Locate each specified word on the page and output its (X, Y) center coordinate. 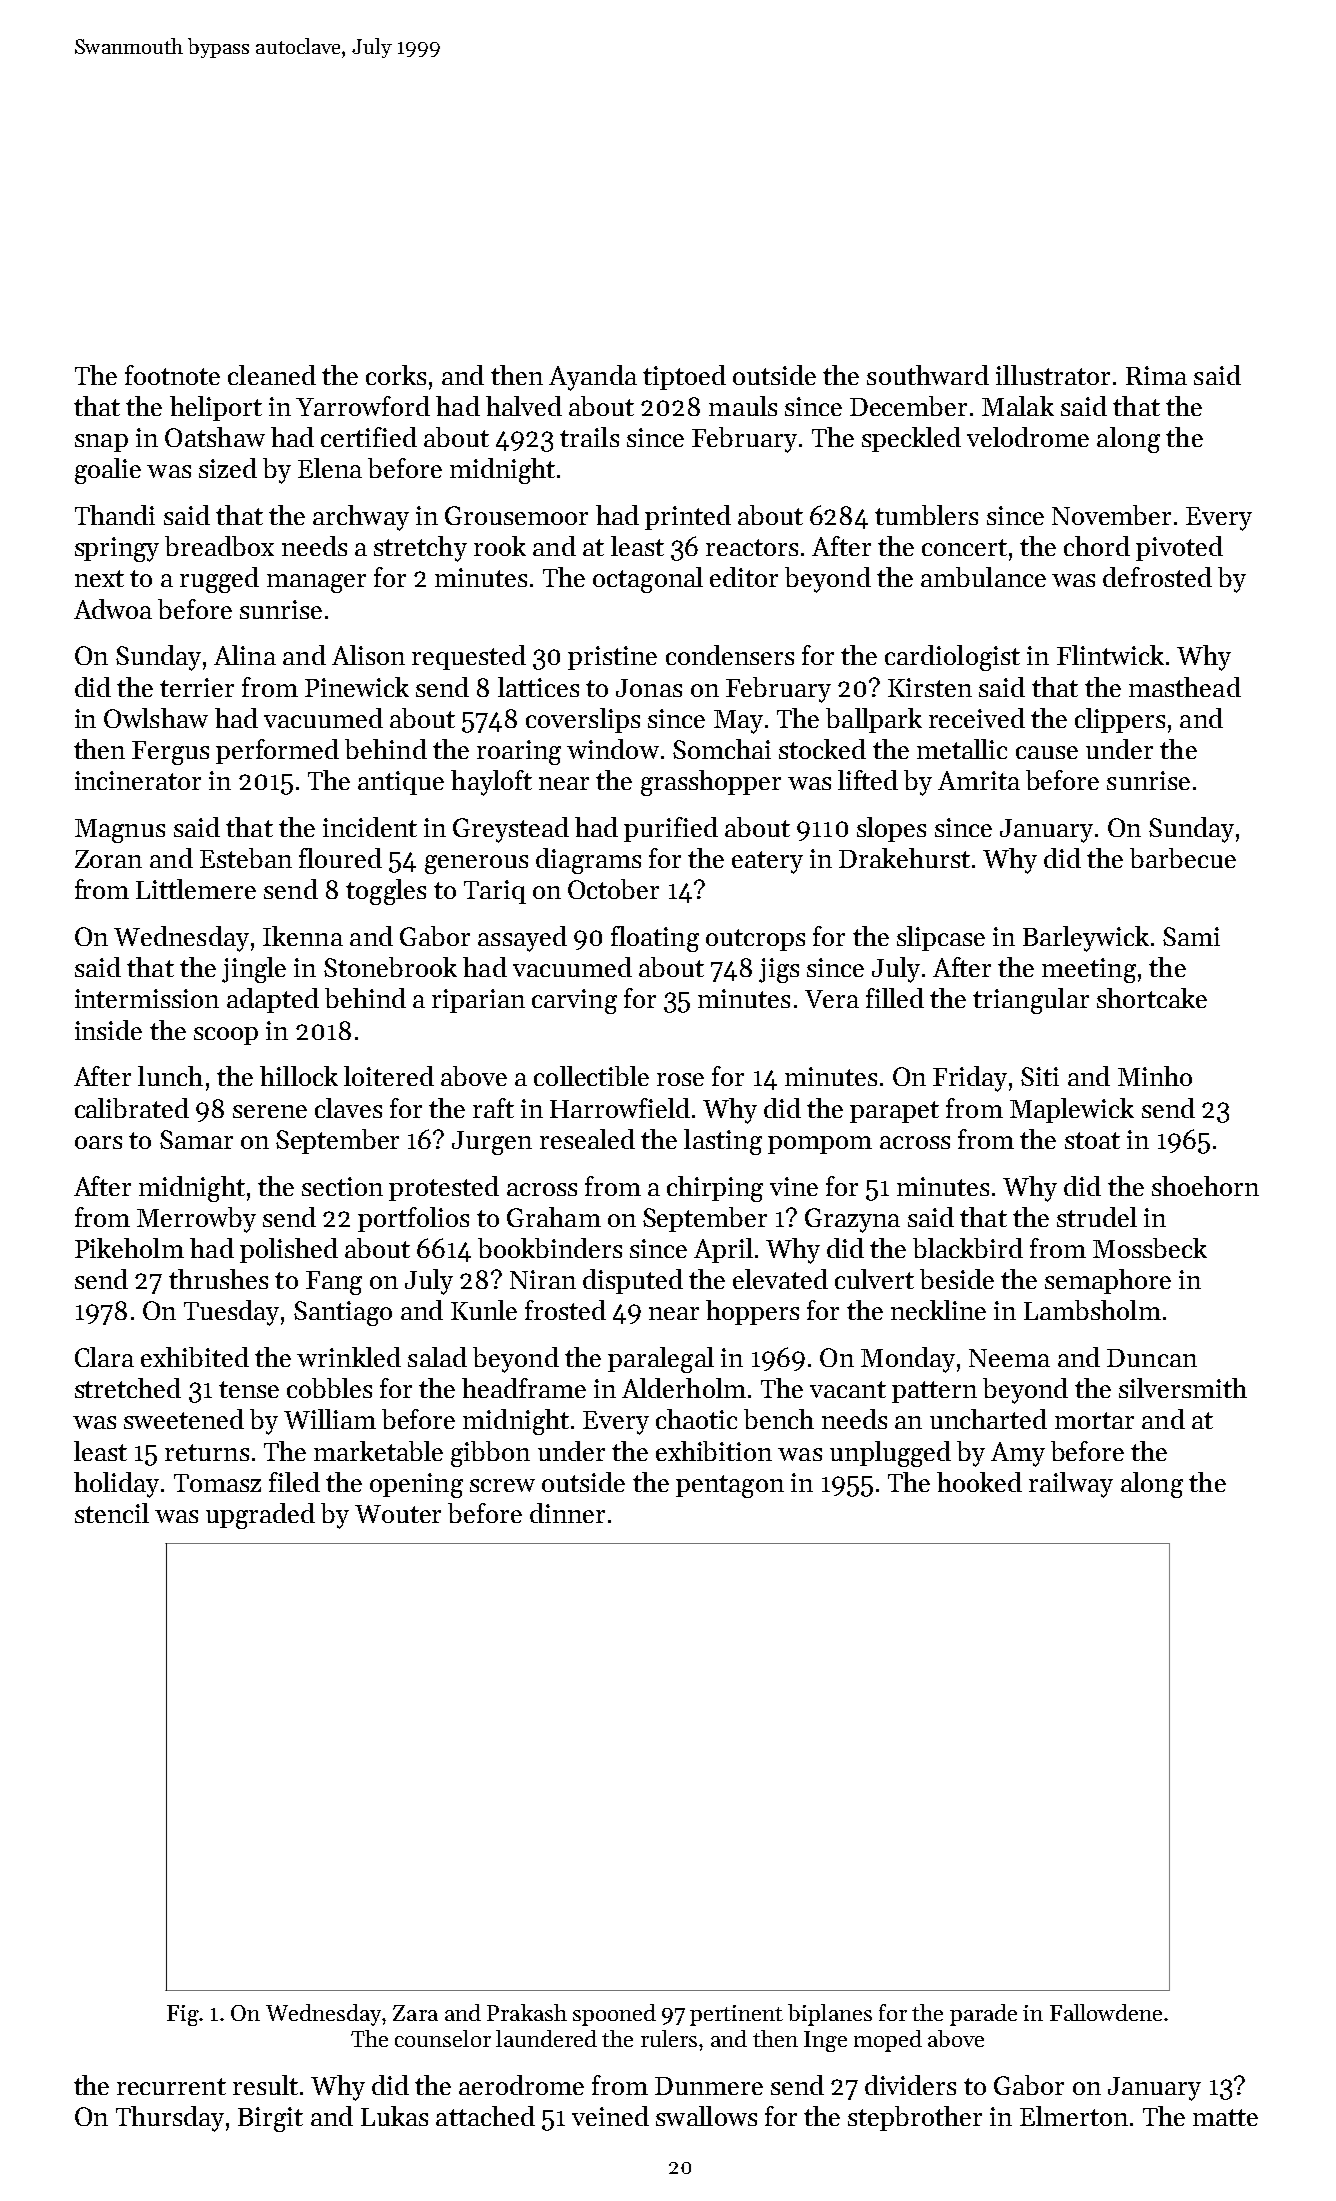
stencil (112, 1513)
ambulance (983, 577)
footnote (172, 375)
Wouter (398, 1514)
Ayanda (593, 378)
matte (1225, 2117)
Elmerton (1074, 2116)
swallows (706, 2116)
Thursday (170, 2119)
